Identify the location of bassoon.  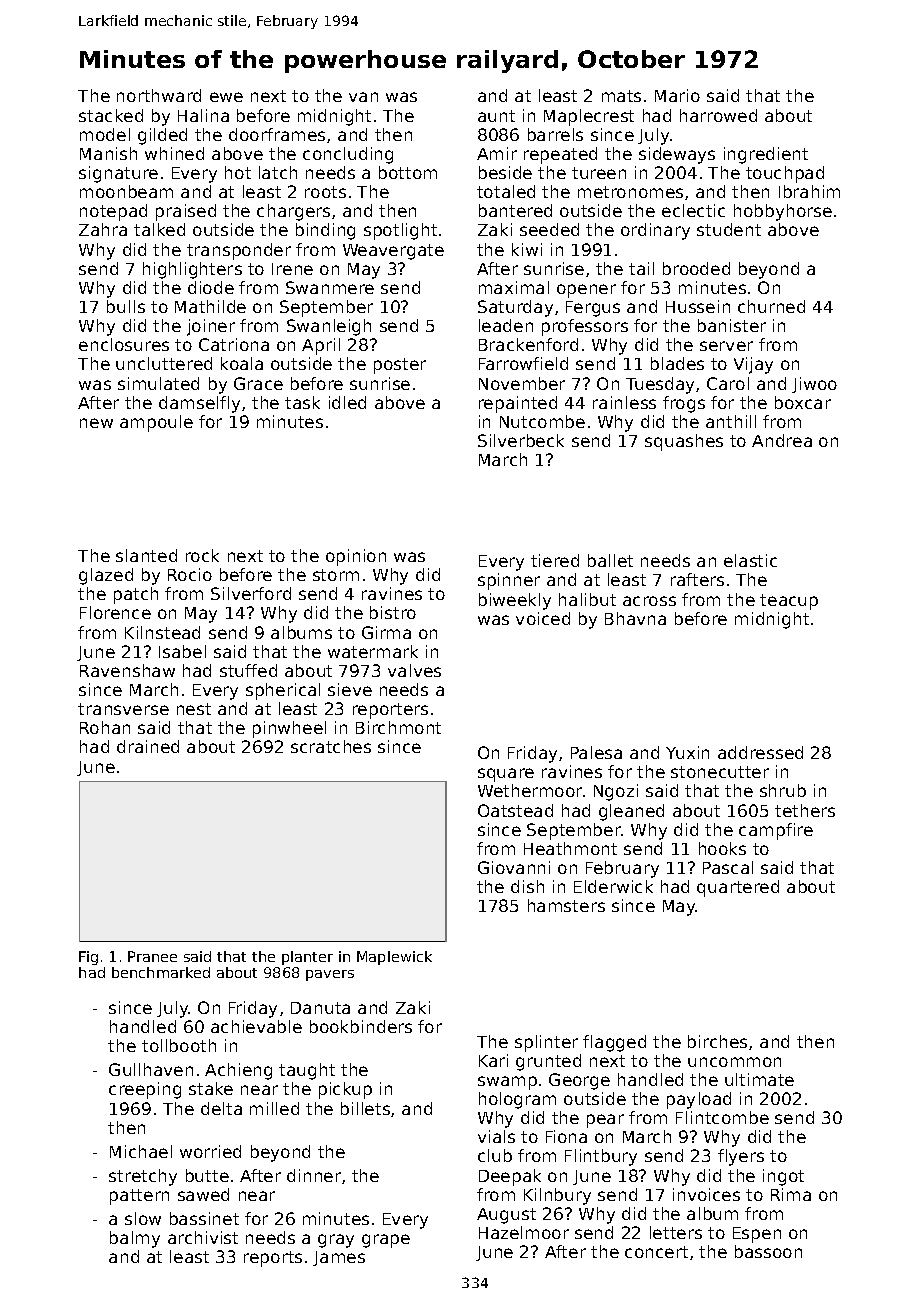
(768, 1251).
